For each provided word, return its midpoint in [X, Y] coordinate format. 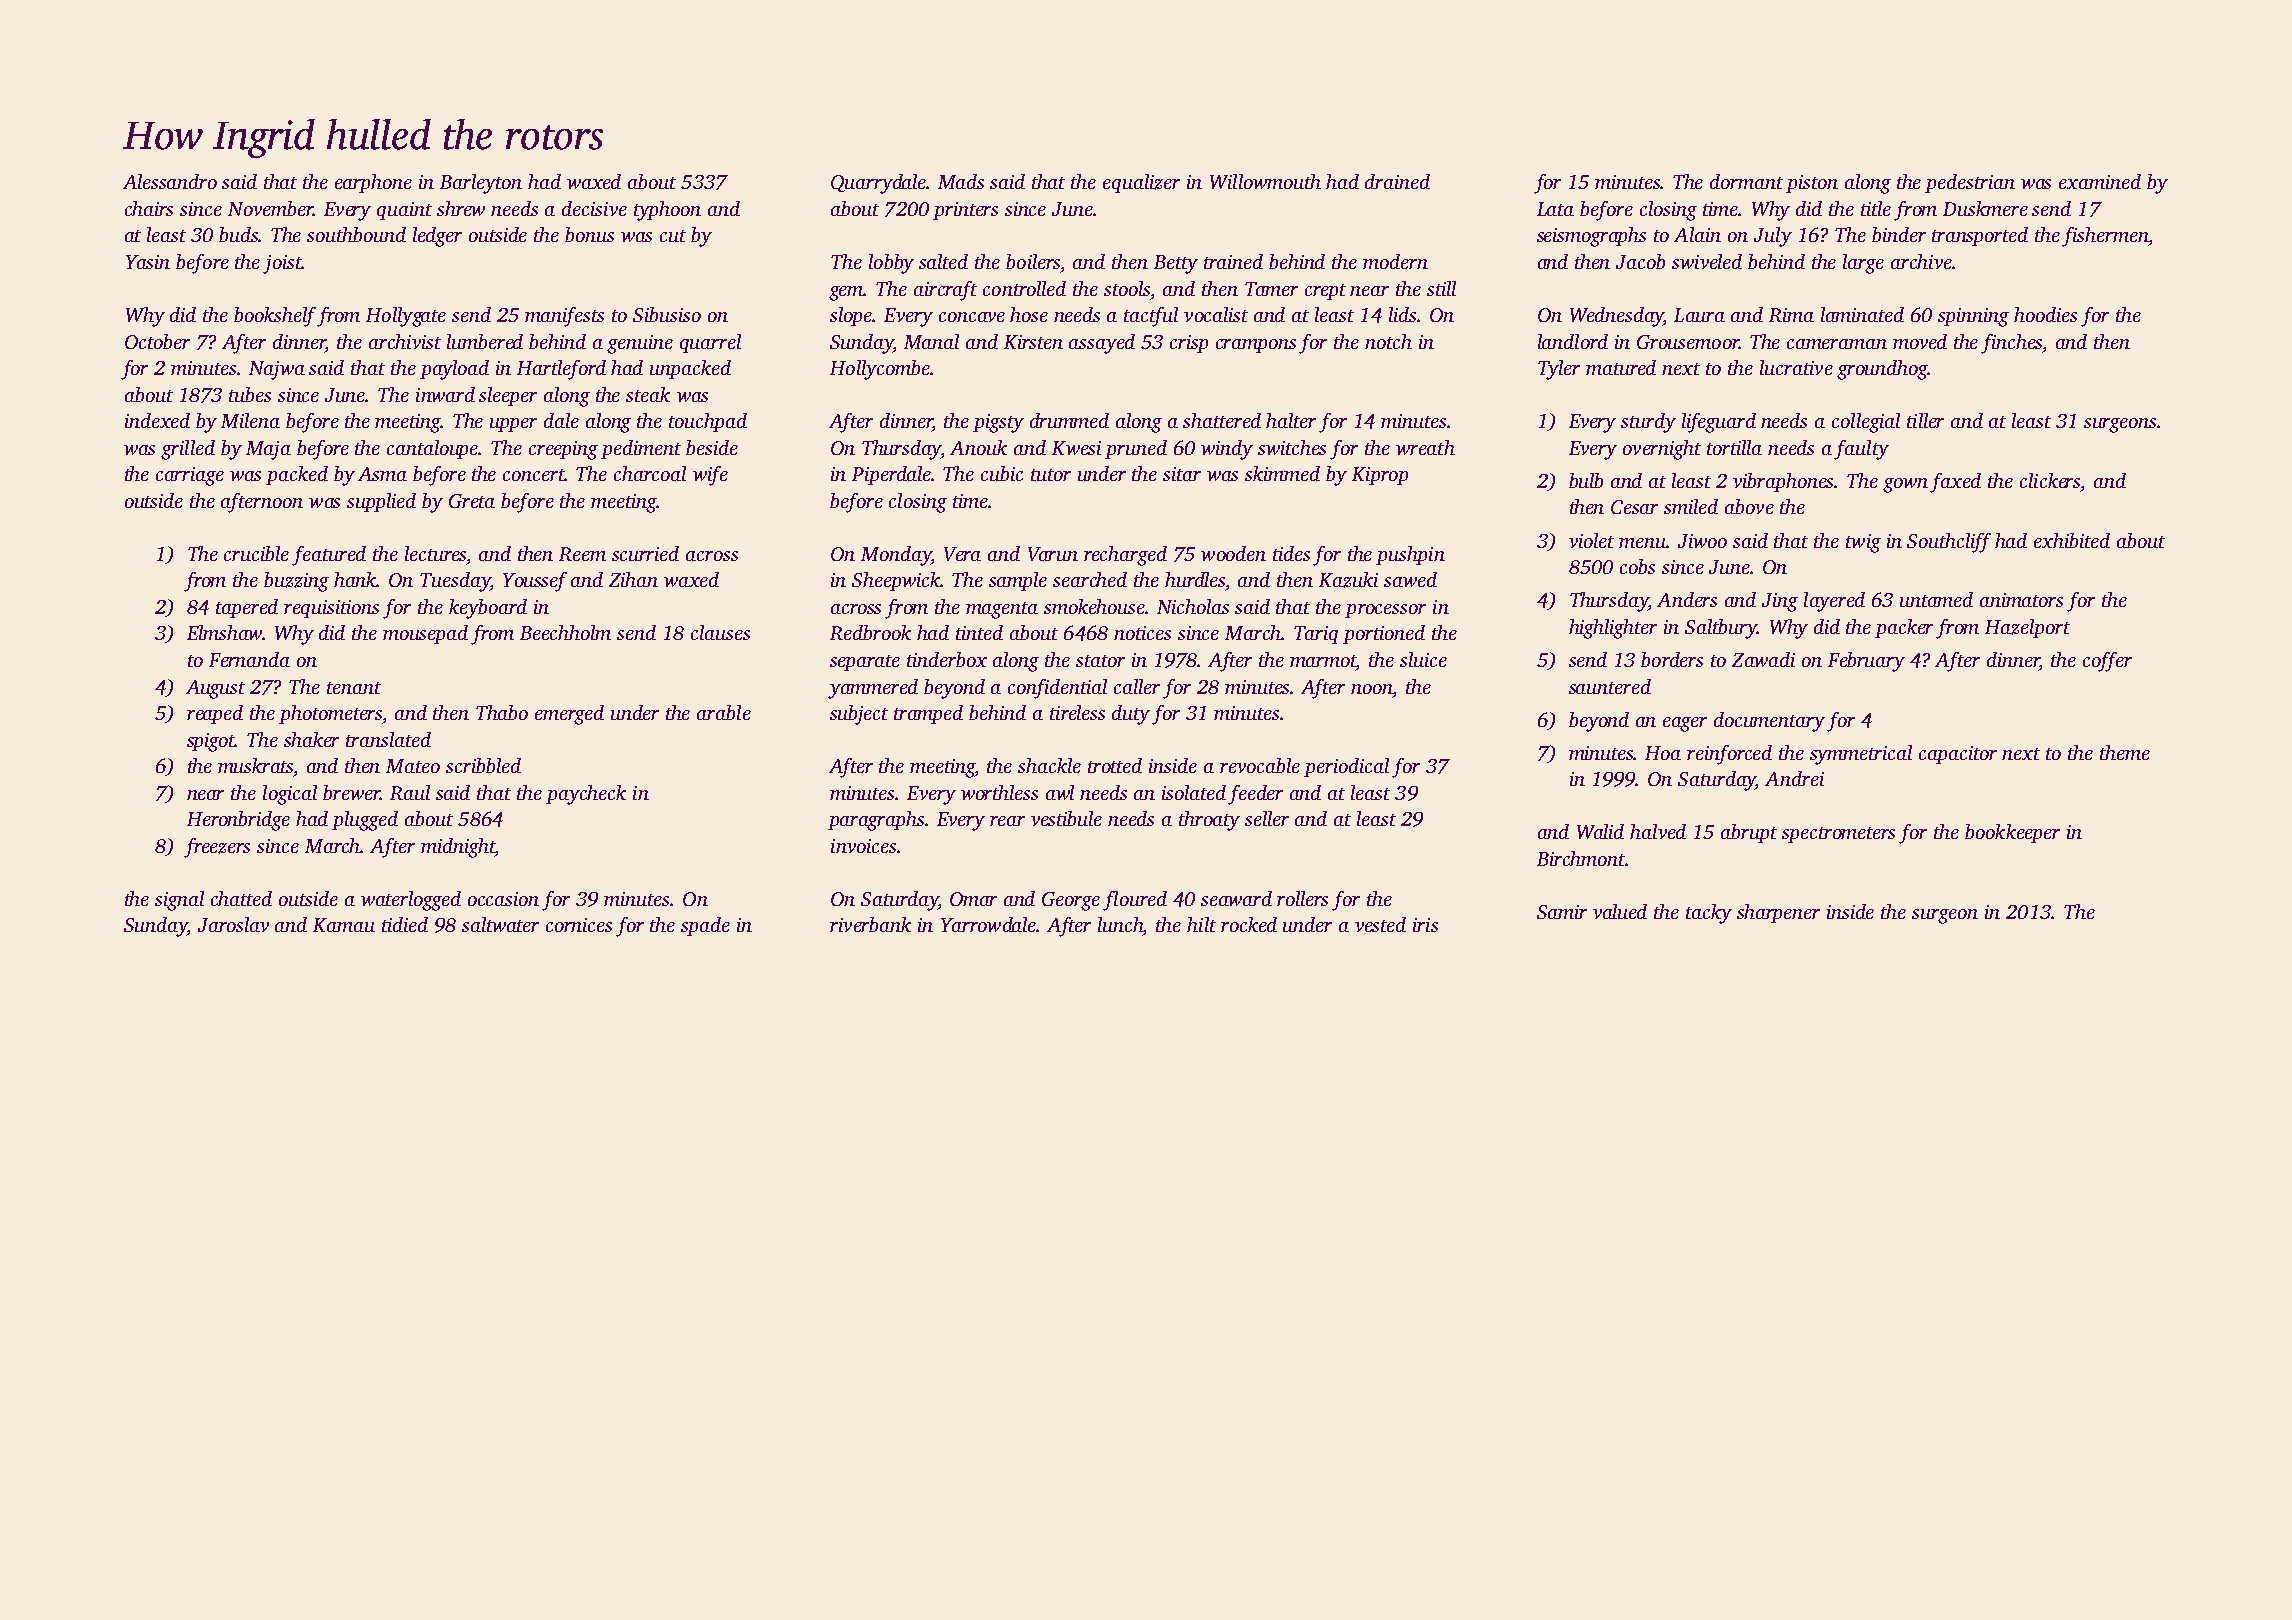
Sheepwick [896, 581]
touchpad [708, 422]
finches [2012, 344]
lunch [1121, 926]
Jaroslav [233, 924]
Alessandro [170, 181]
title [1876, 208]
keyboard [488, 609]
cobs [1637, 566]
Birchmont [1581, 858]
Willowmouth [1265, 181]
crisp [1189, 344]
